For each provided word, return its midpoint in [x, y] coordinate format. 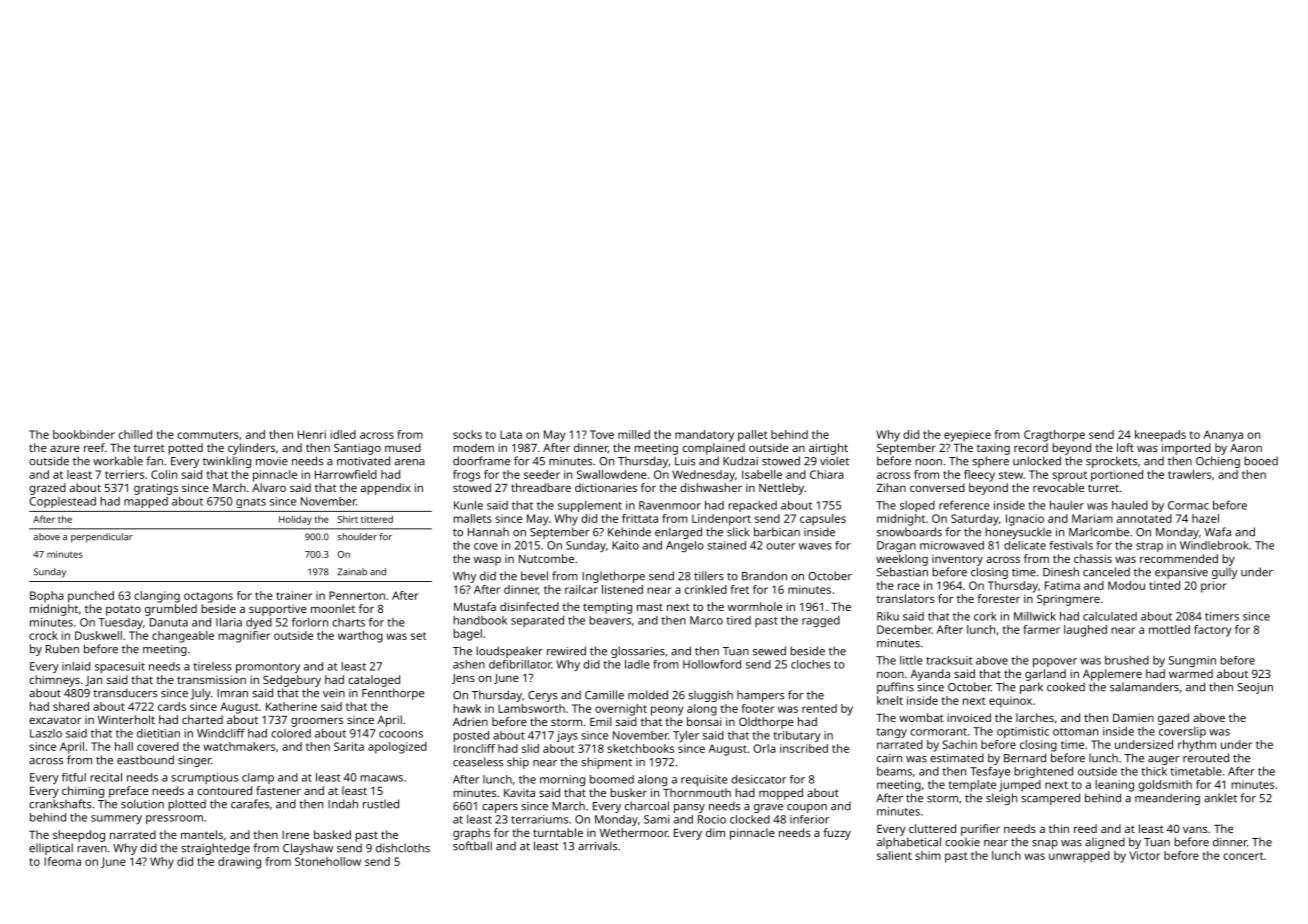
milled [634, 434]
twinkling [227, 462]
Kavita [519, 793]
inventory [957, 560]
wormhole [755, 606]
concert [1243, 856]
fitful [74, 777]
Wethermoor [634, 832]
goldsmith [1165, 786]
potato [123, 610]
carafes [250, 804]
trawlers [1189, 474]
